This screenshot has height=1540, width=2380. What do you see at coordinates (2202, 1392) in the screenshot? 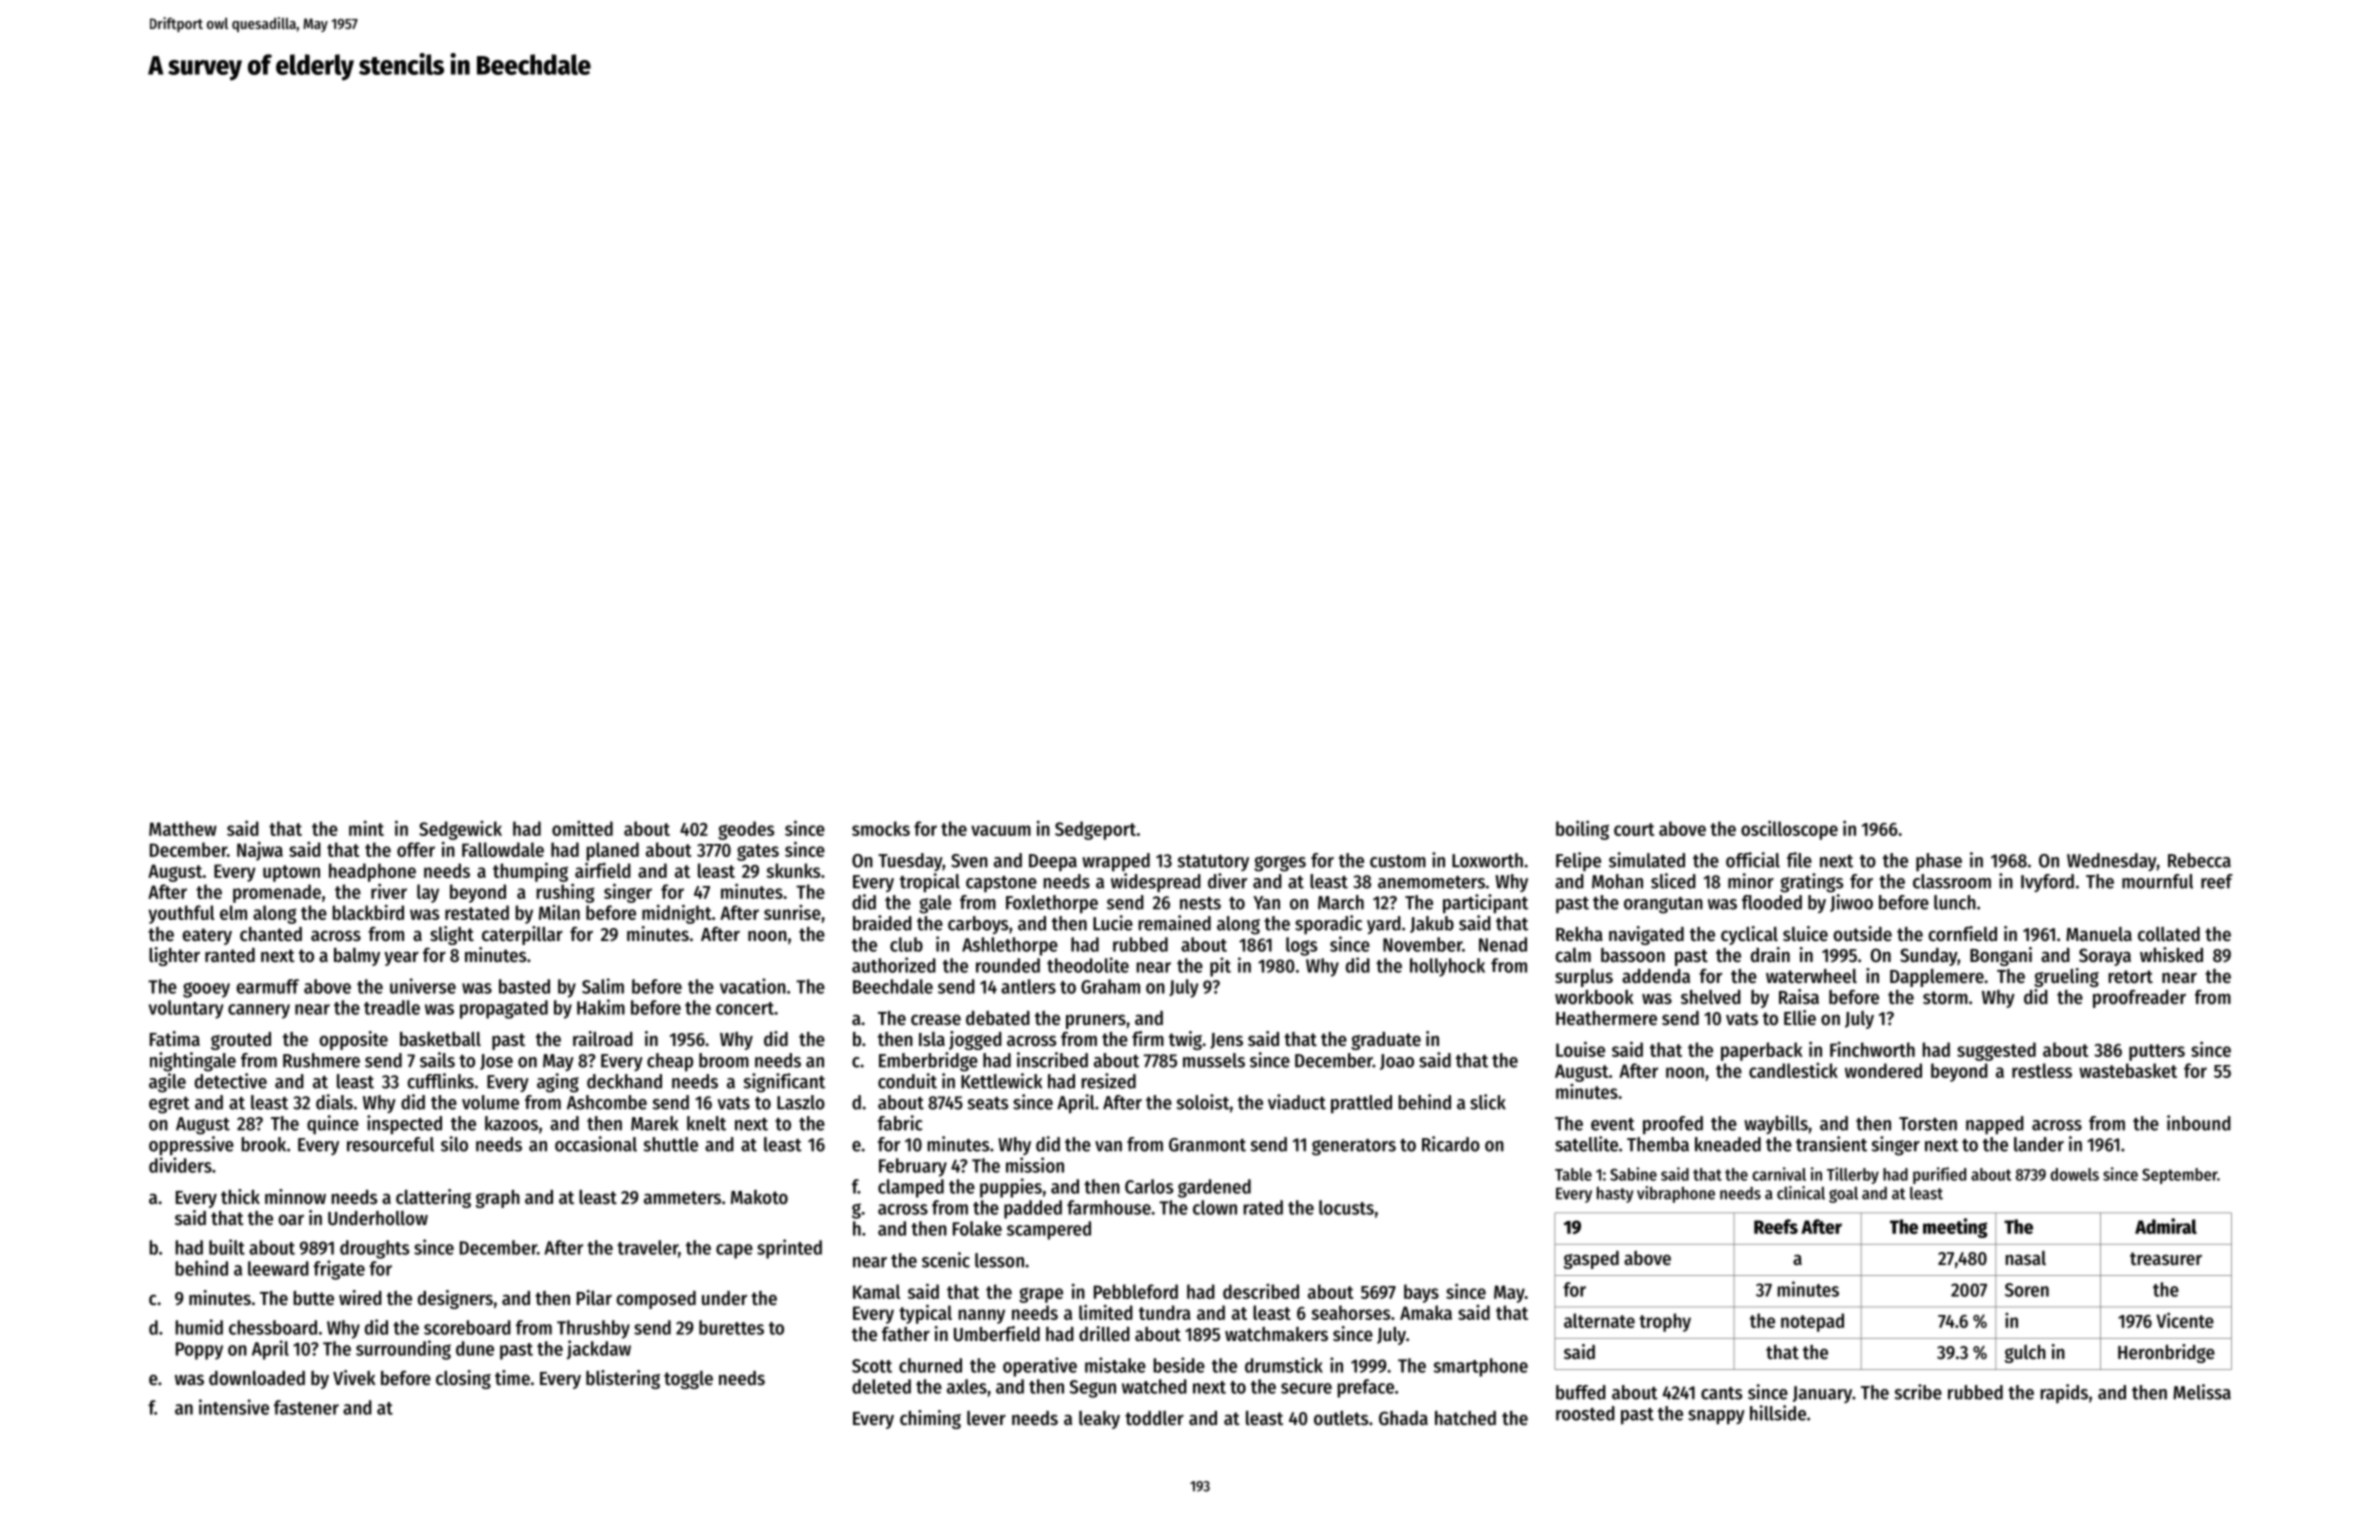
I see `Melissa` at bounding box center [2202, 1392].
